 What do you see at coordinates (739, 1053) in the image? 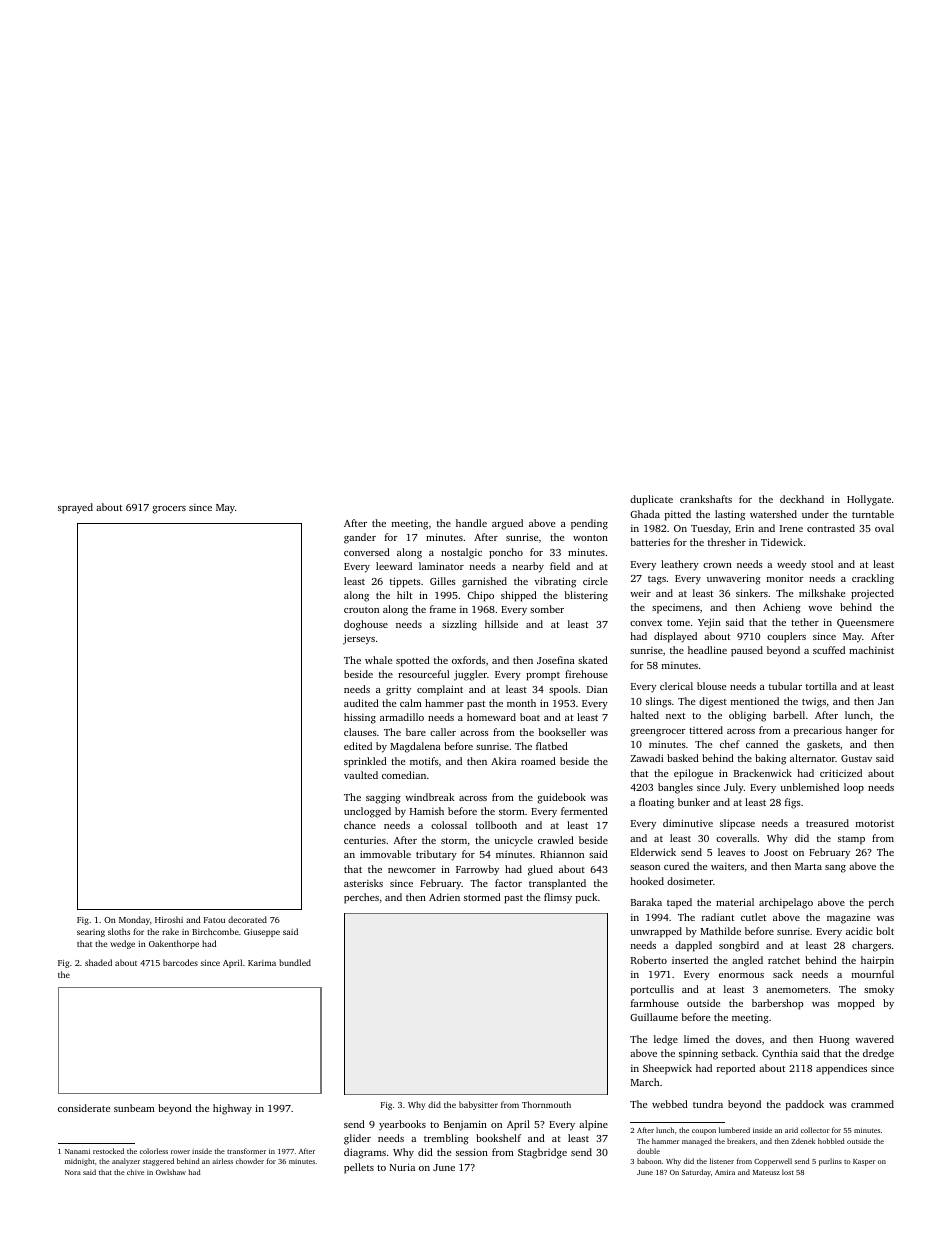
I see `setback` at bounding box center [739, 1053].
